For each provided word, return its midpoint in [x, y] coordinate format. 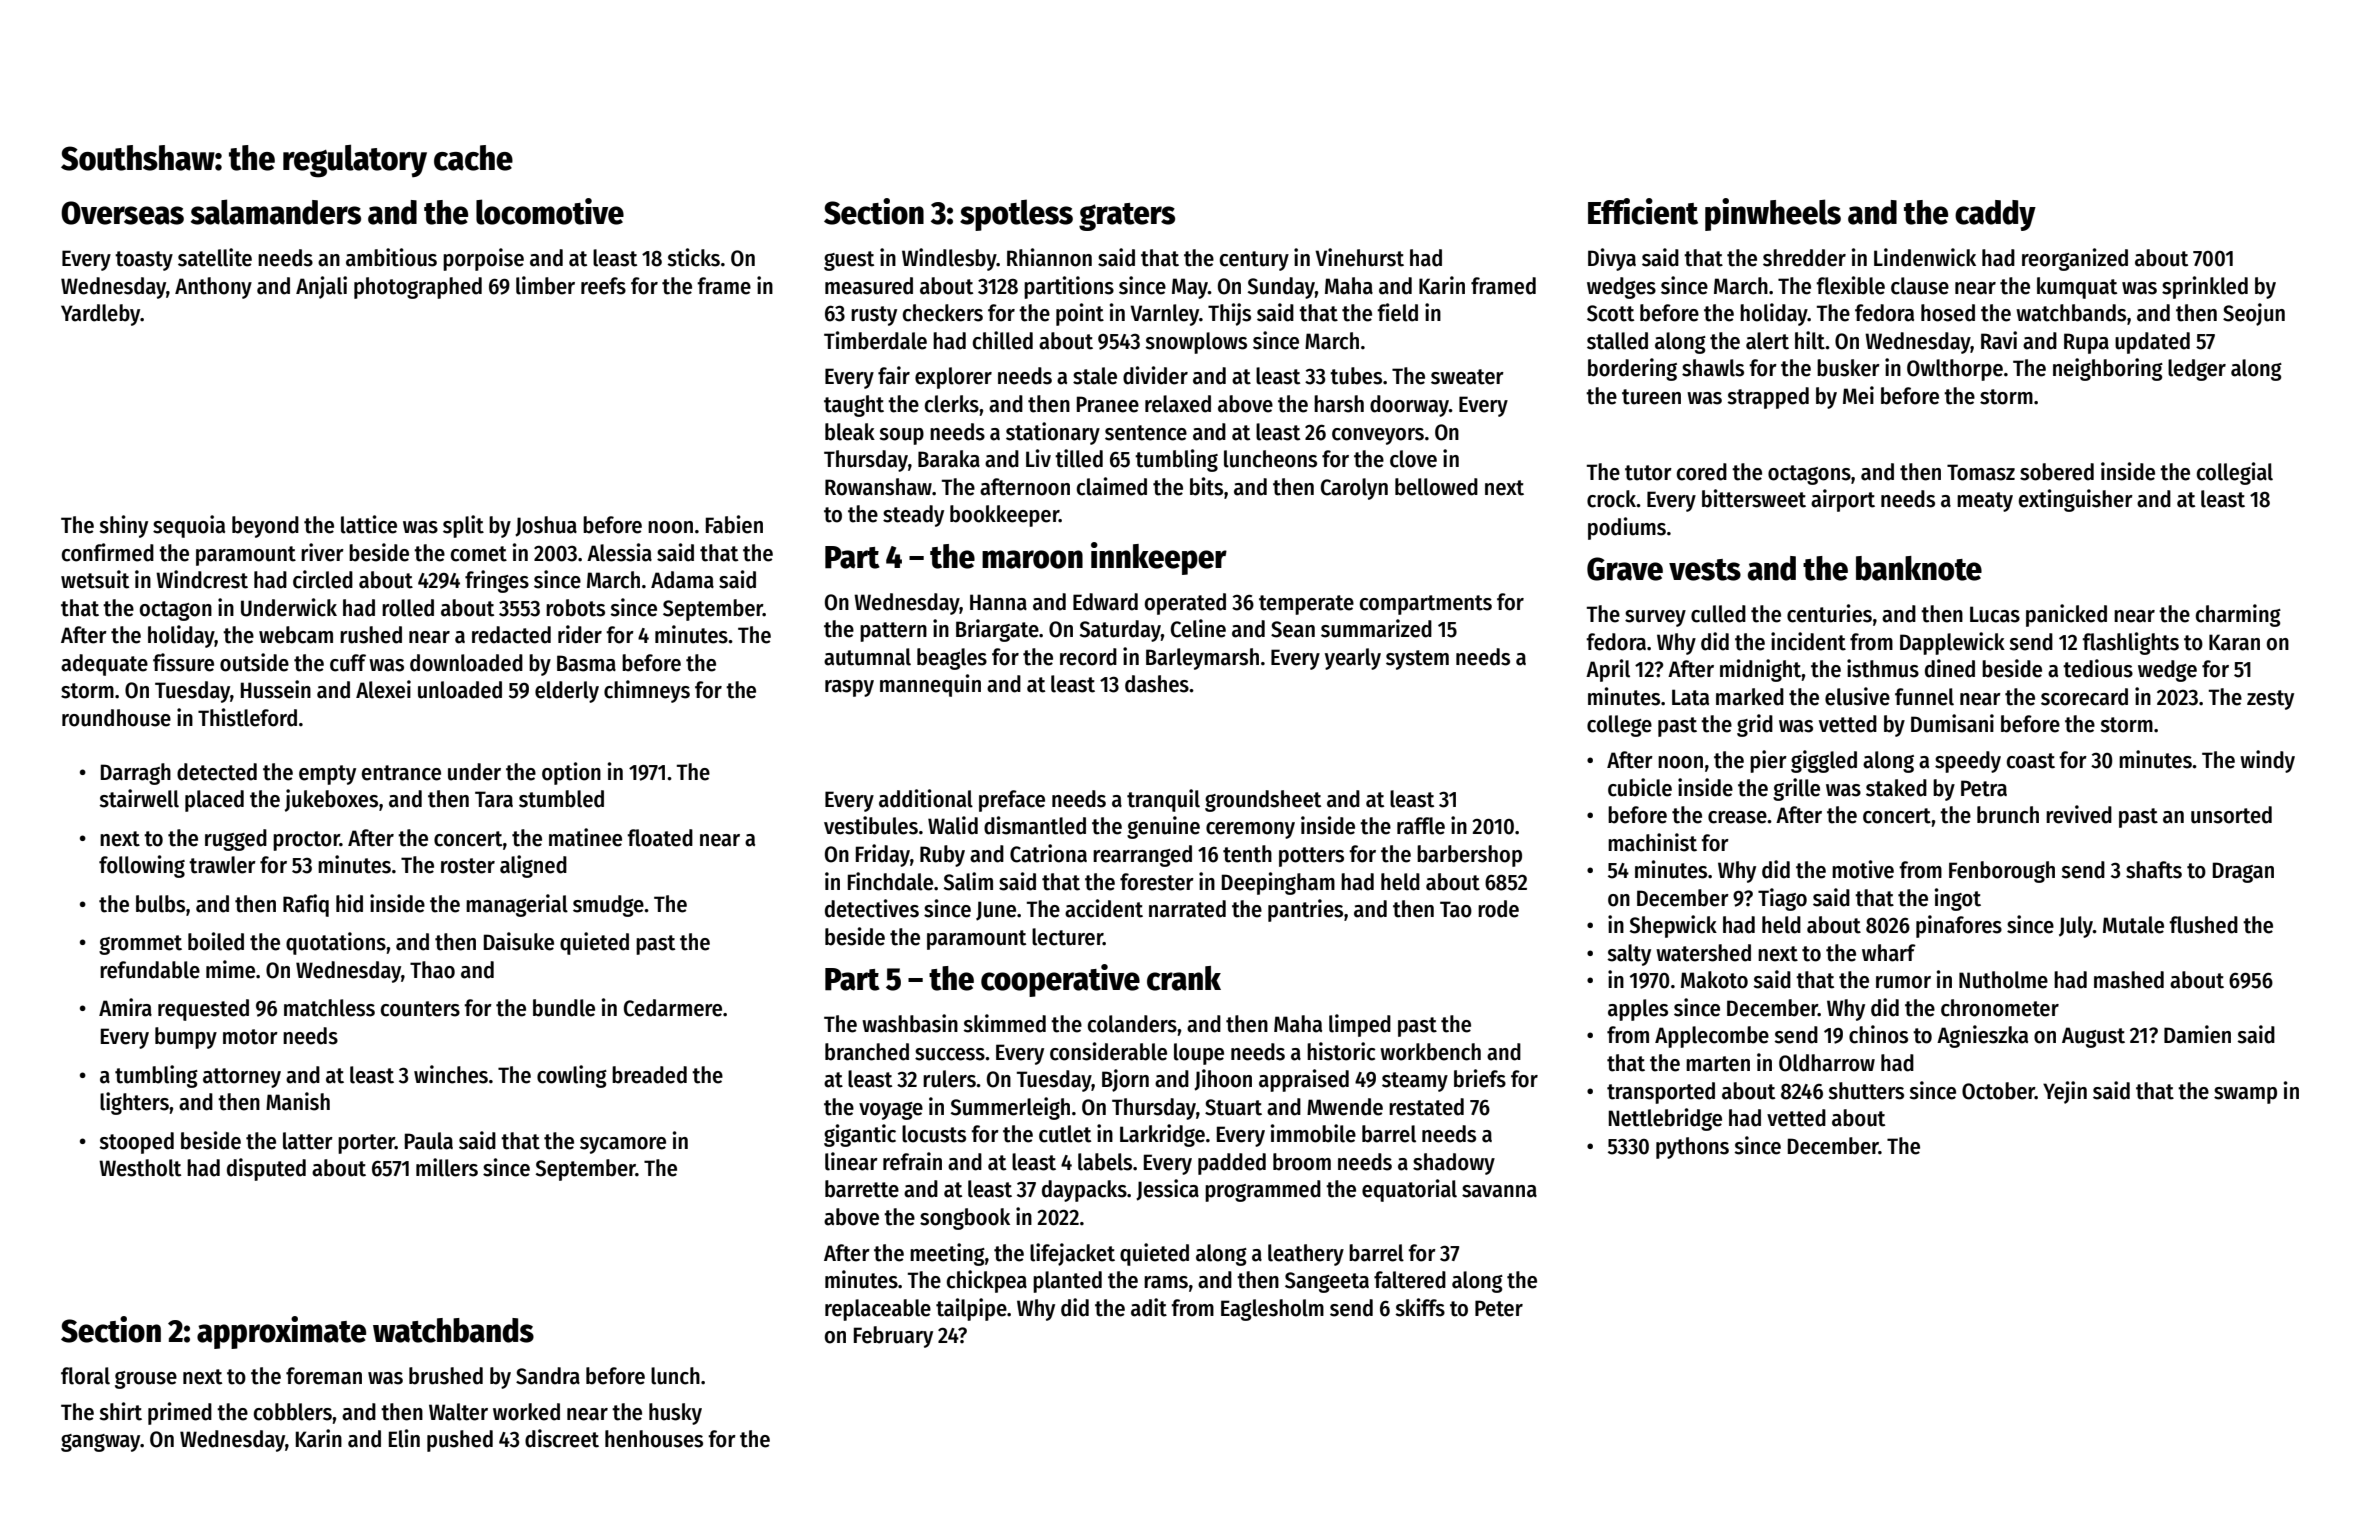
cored [1702, 472]
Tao [1456, 909]
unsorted [2231, 815]
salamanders [275, 212]
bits [1206, 486]
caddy [1995, 215]
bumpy [186, 1038]
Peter [1499, 1308]
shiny [123, 526]
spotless [1016, 215]
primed [180, 1413]
